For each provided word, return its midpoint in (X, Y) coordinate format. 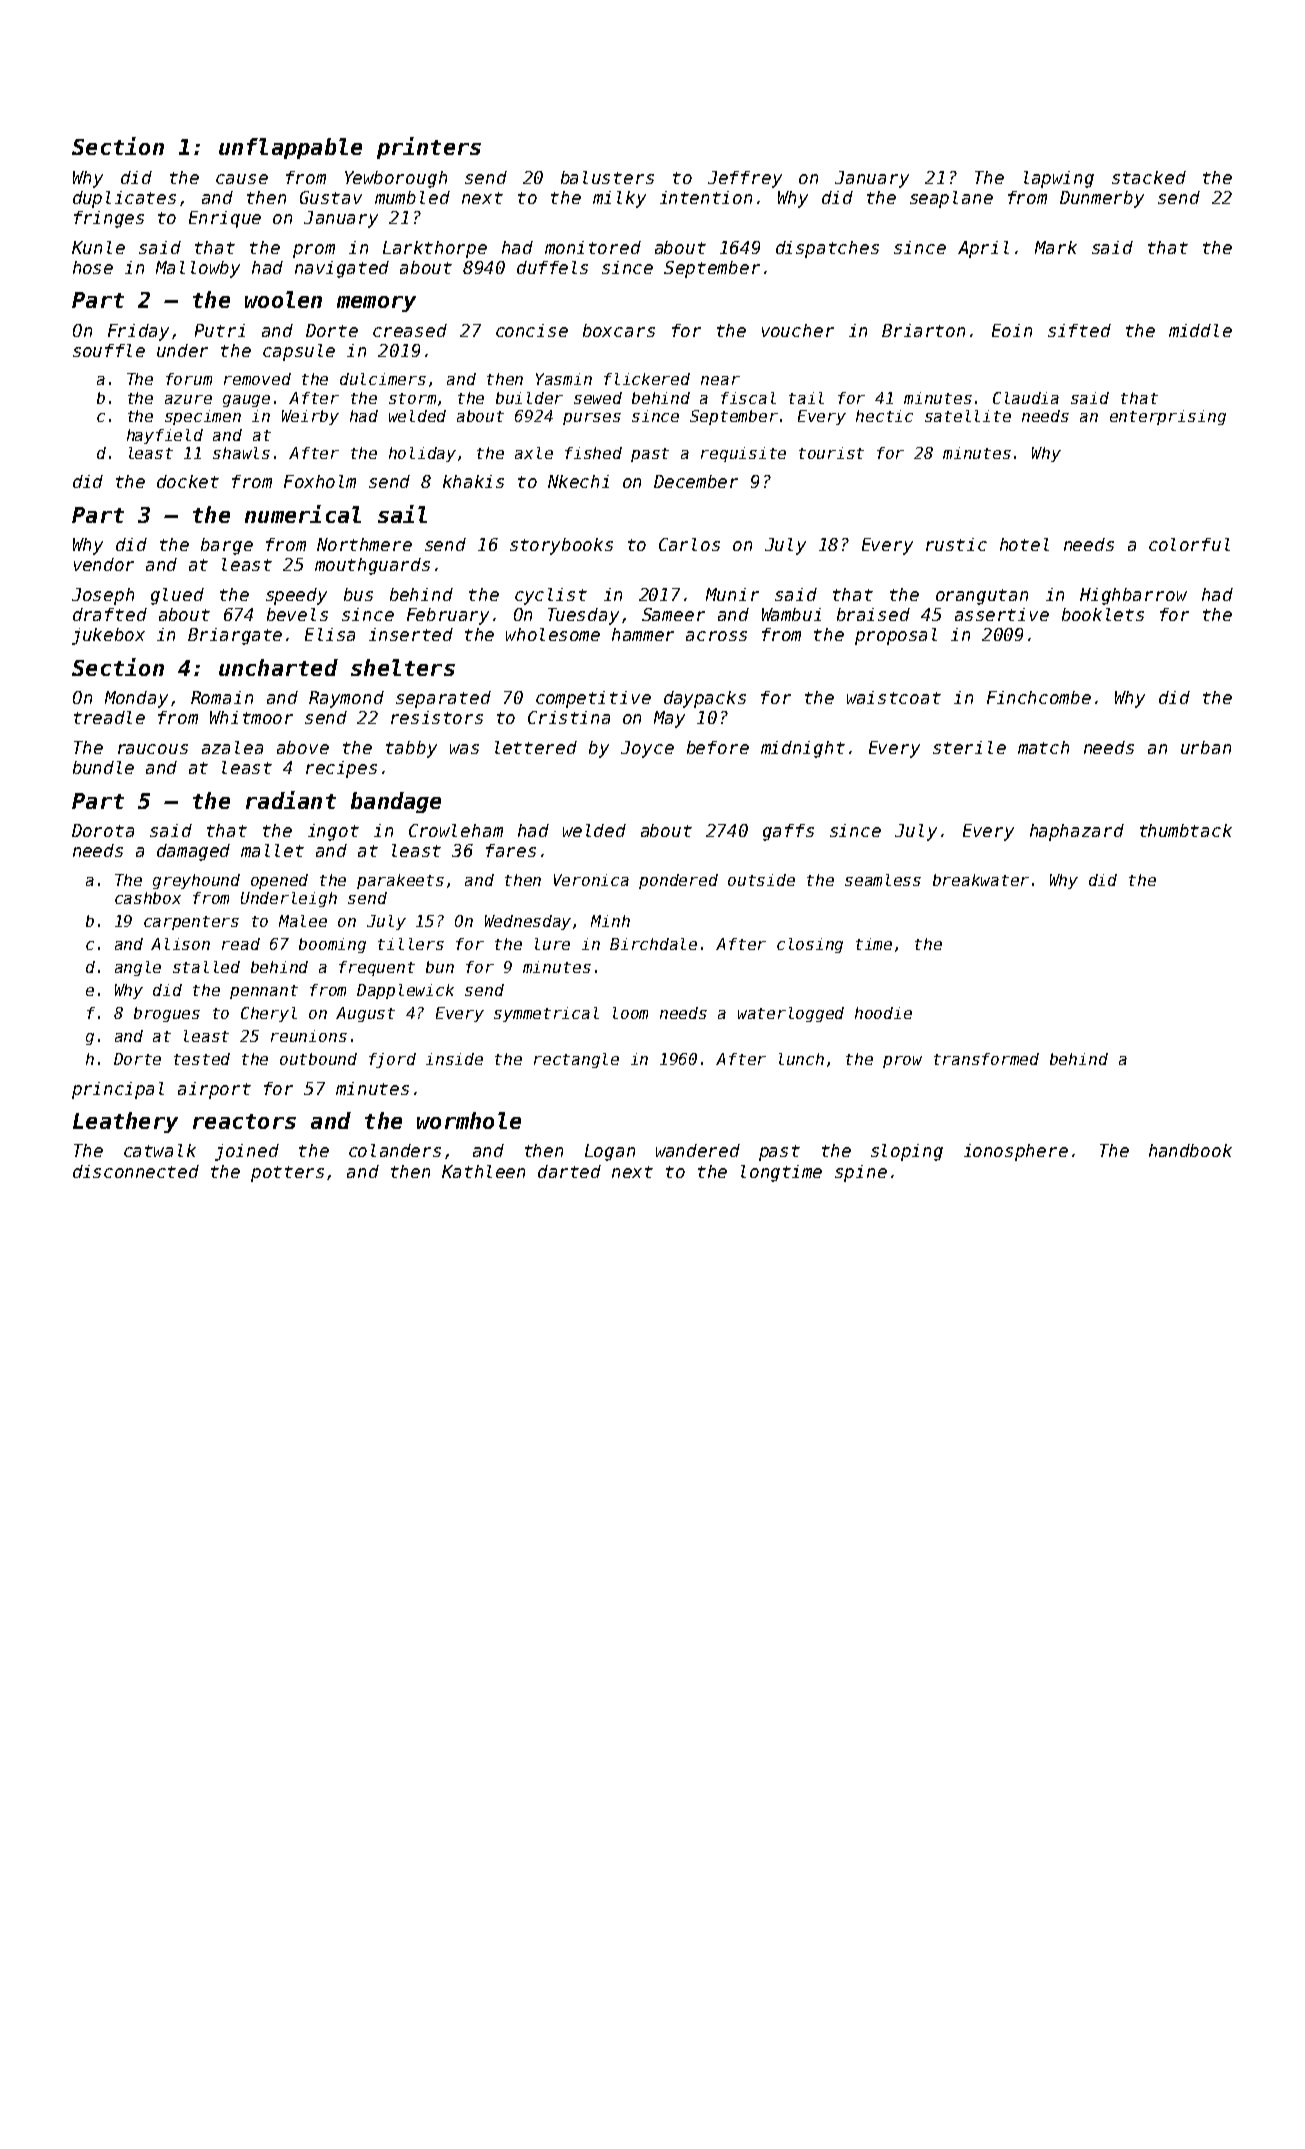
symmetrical (546, 1014)
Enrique (225, 219)
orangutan (982, 597)
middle (1200, 330)
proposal (896, 636)
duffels (552, 267)
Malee (303, 921)
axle (534, 453)
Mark (1056, 247)
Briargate (235, 636)
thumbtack (1186, 830)
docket (188, 481)
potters (287, 1174)
